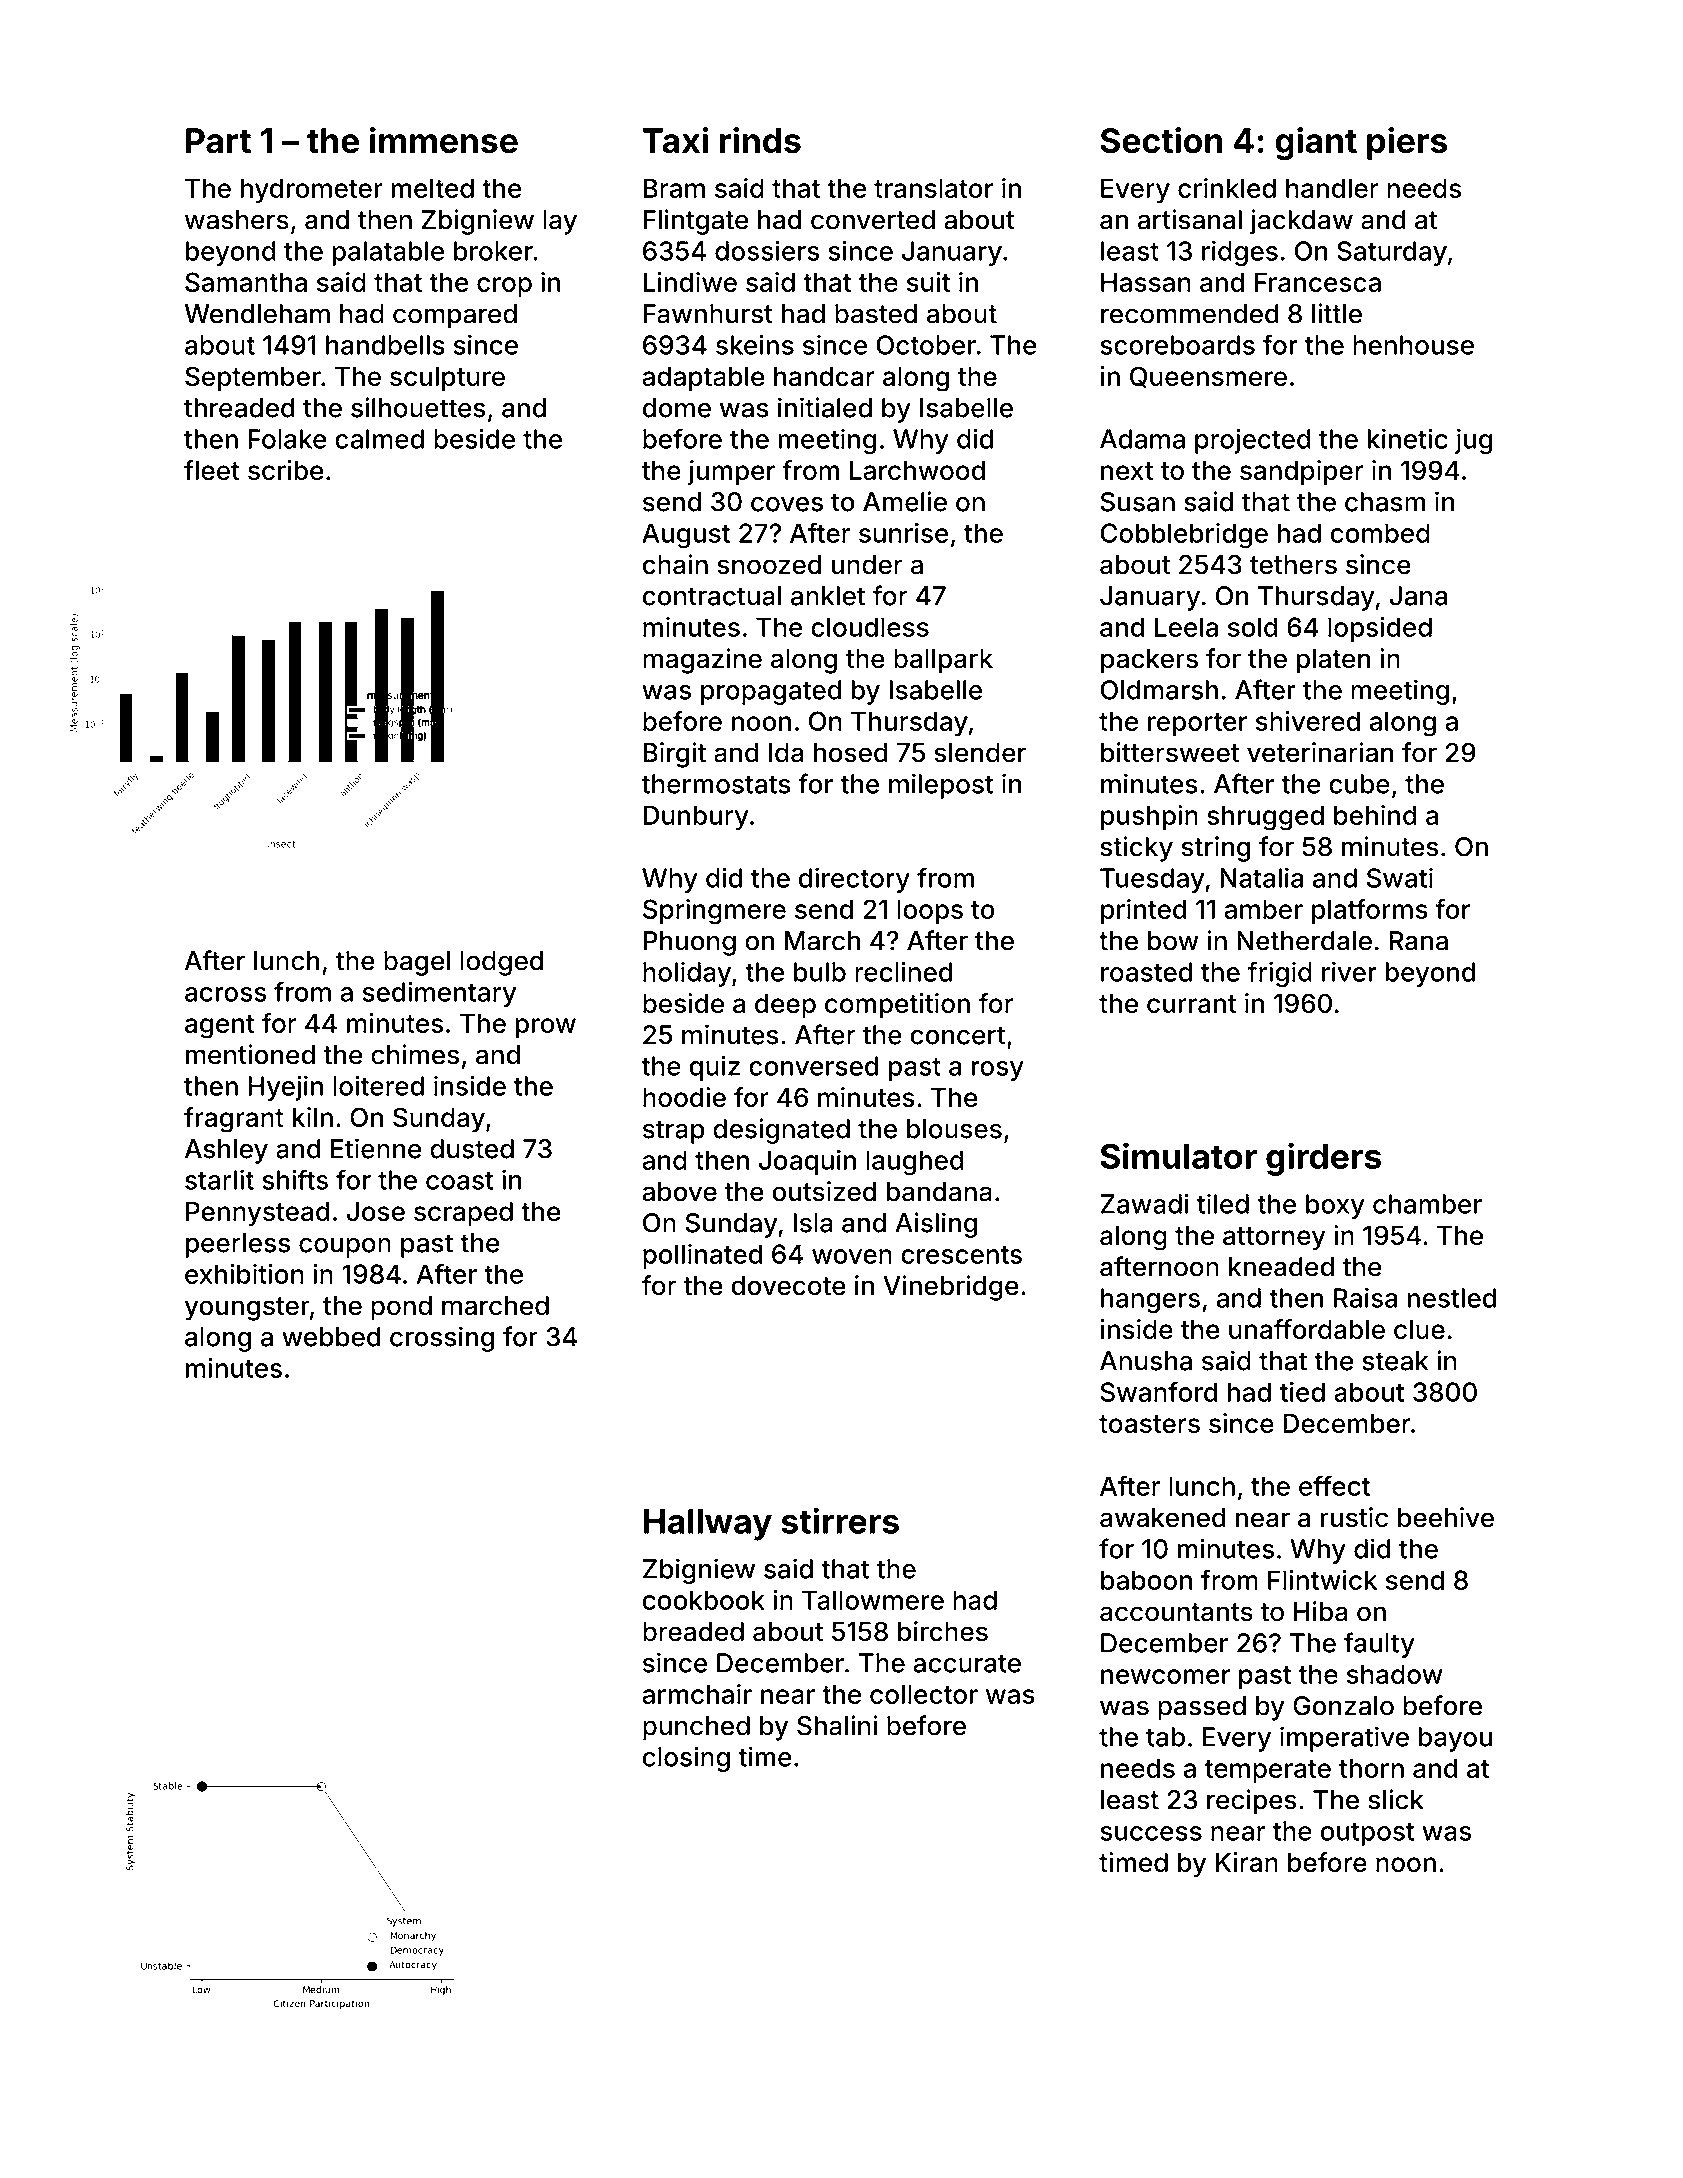  What do you see at coordinates (686, 1759) in the page?
I see `closing` at bounding box center [686, 1759].
